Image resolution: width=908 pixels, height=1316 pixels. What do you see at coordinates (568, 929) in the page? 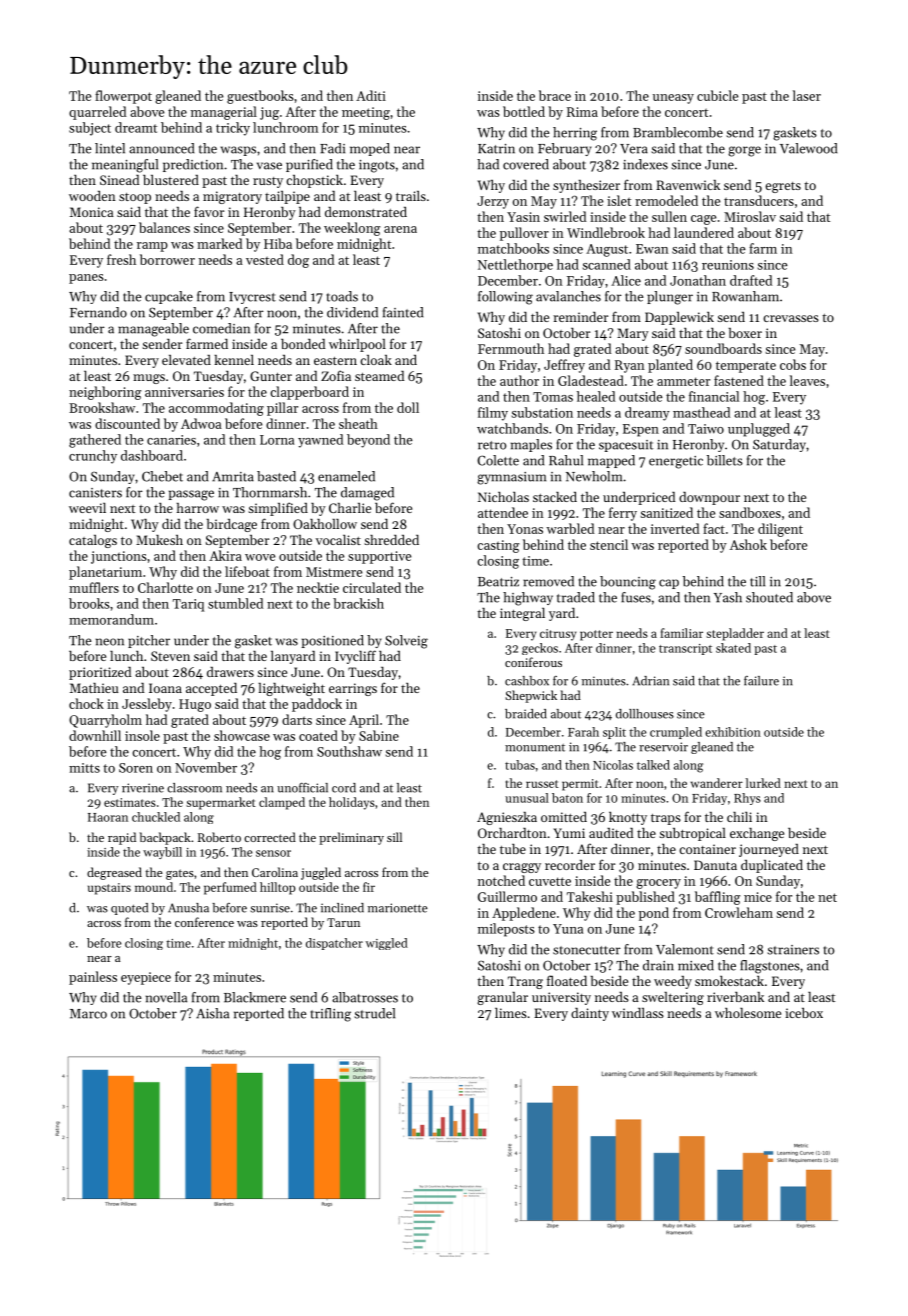
I see `Yuna` at bounding box center [568, 929].
